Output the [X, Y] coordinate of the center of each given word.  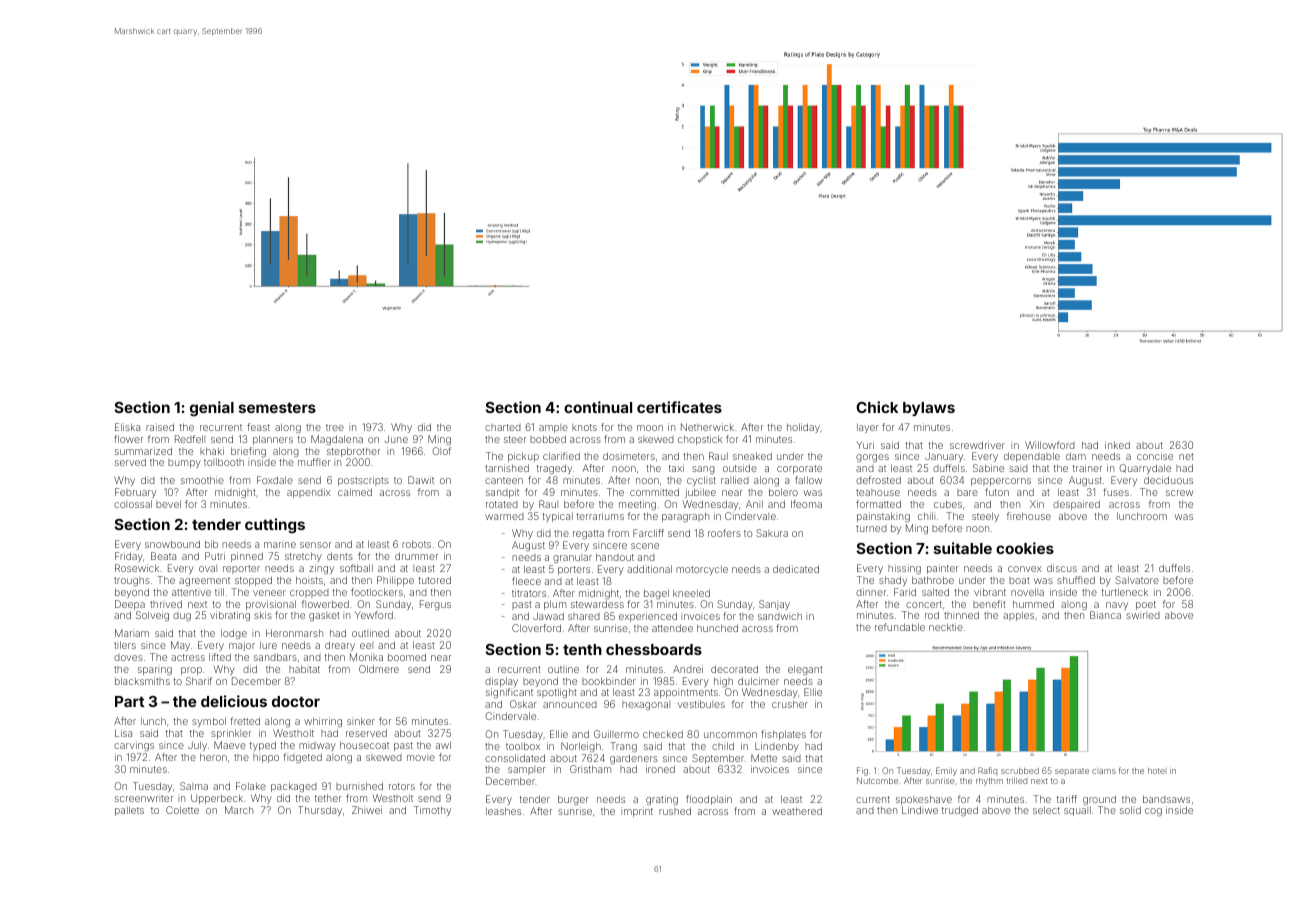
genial [212, 409]
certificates [679, 407]
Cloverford [536, 628]
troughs [132, 581]
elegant [805, 670]
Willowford [1050, 445]
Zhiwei [367, 810]
